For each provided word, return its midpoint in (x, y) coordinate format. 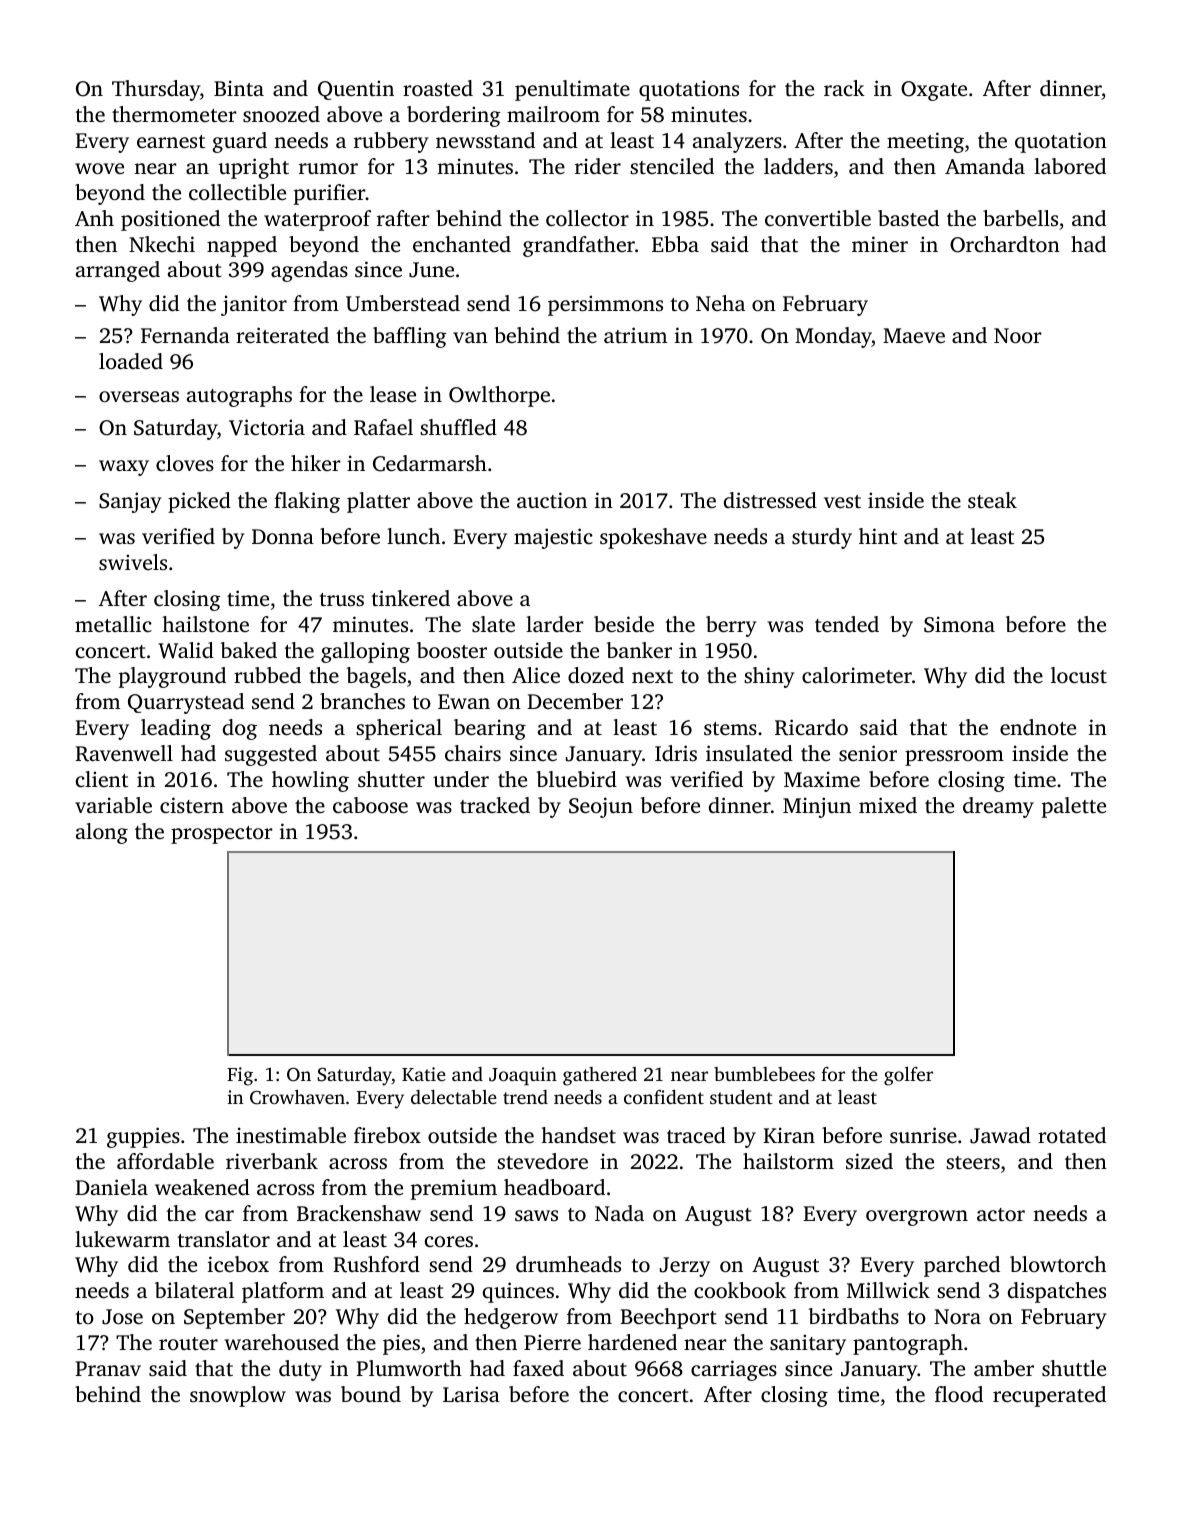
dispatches (1057, 1292)
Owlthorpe (499, 396)
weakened (202, 1187)
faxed (538, 1368)
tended (847, 624)
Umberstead (403, 303)
